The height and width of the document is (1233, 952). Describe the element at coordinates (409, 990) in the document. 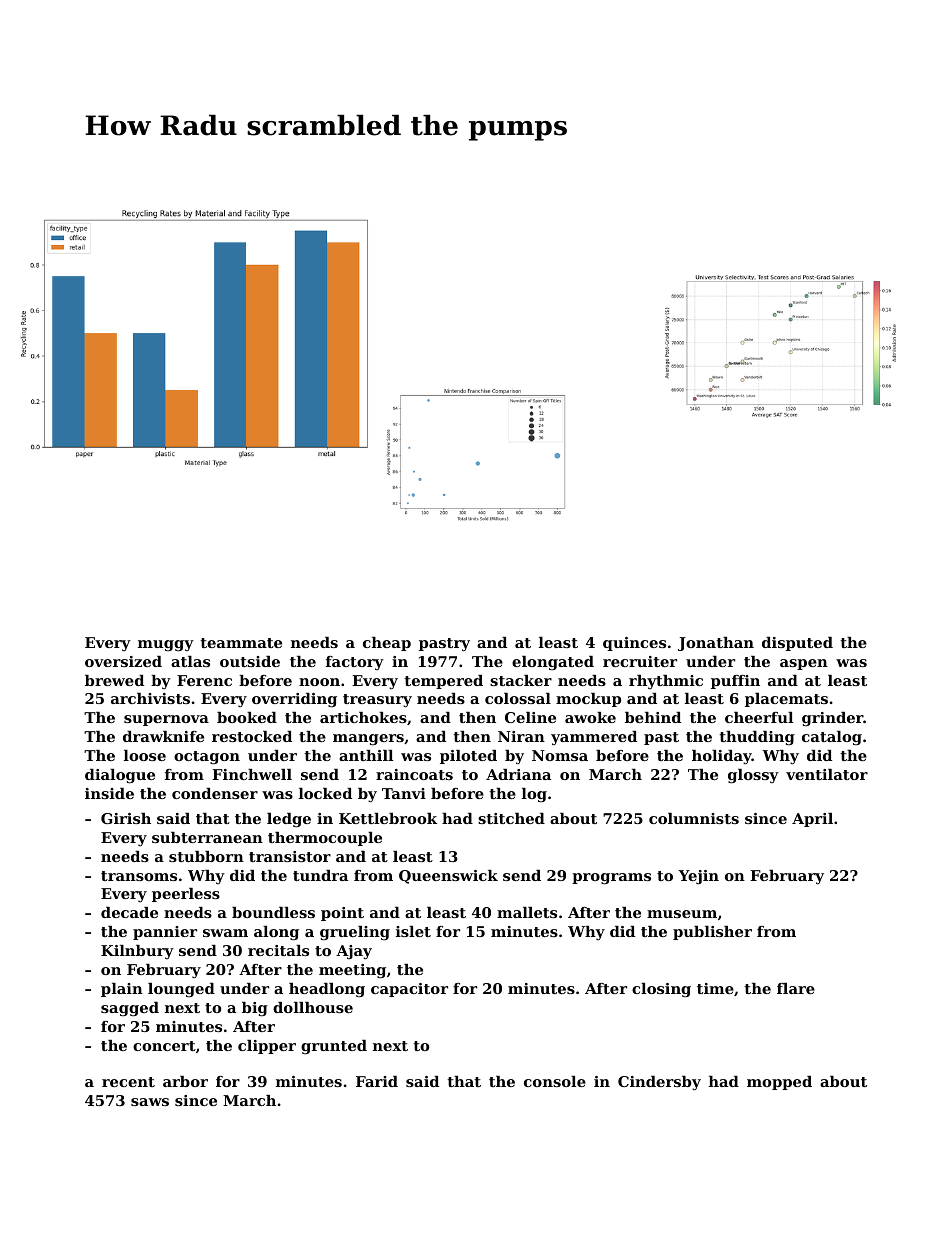

I see `capacitor` at that location.
